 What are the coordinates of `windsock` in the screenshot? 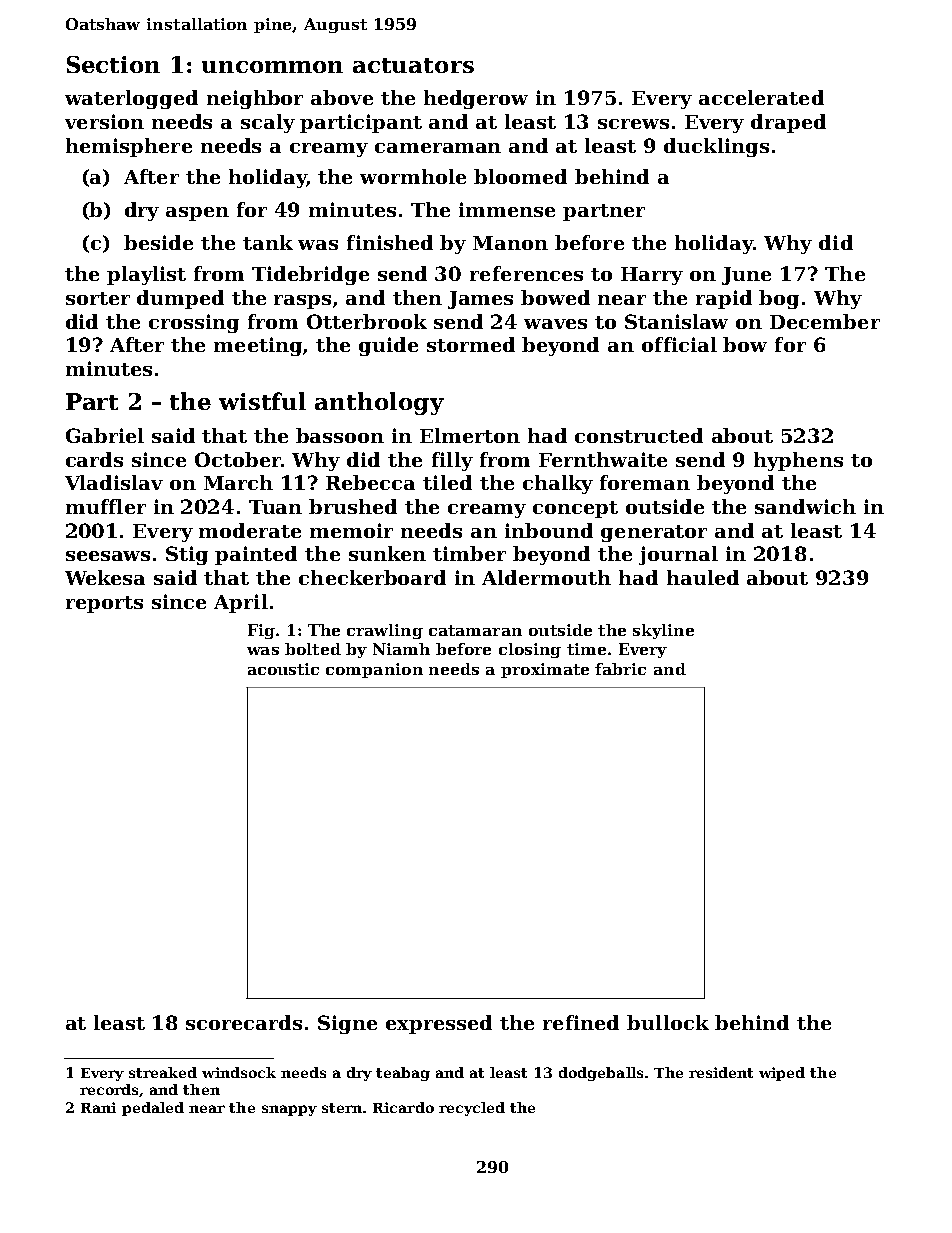 It's located at (239, 1072).
